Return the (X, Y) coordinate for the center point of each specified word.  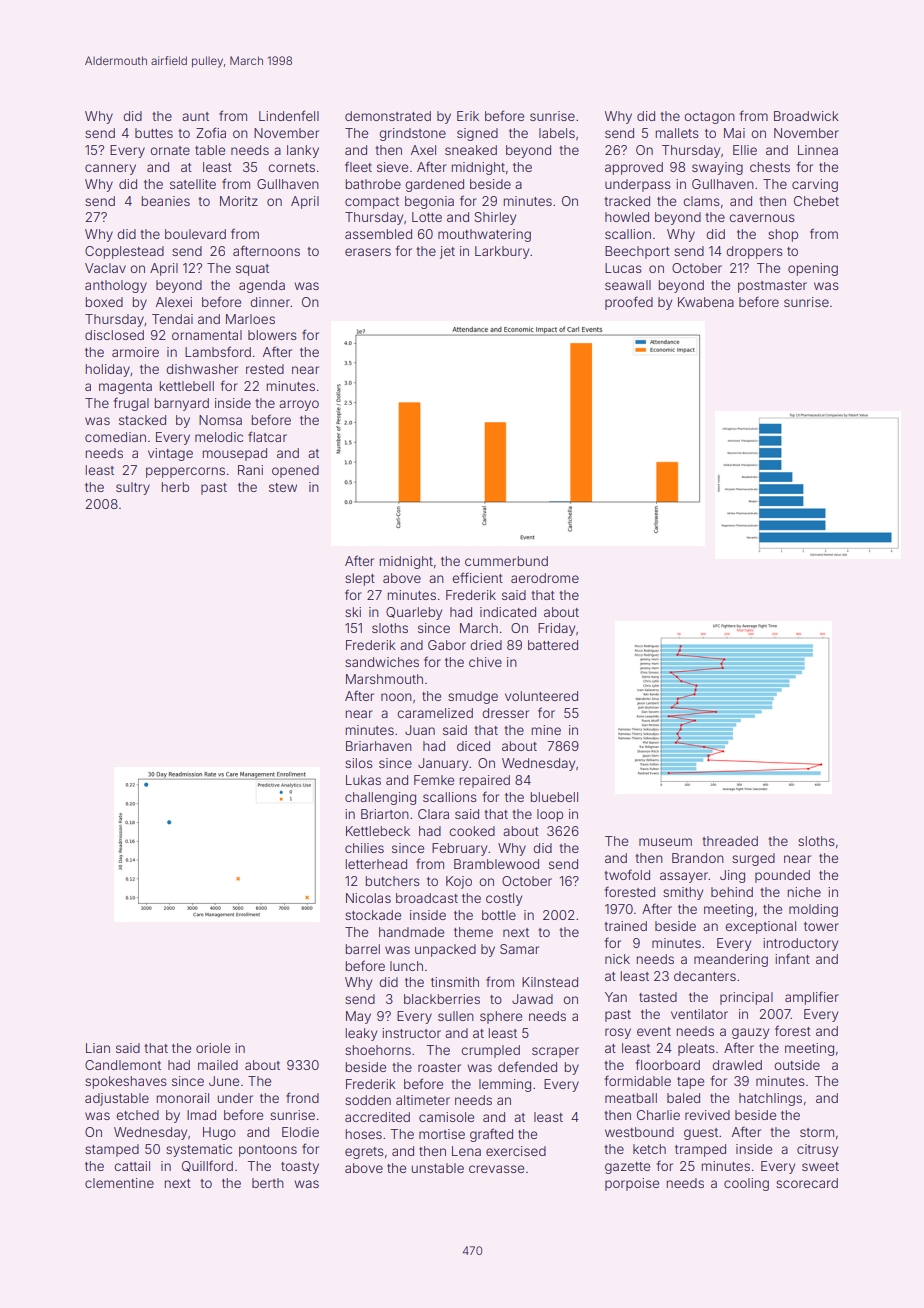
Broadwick (806, 116)
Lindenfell (289, 115)
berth (268, 1183)
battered (553, 645)
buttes (154, 133)
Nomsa (220, 420)
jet (447, 252)
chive (485, 662)
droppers (754, 252)
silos (359, 763)
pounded (782, 876)
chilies (364, 848)
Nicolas (368, 898)
